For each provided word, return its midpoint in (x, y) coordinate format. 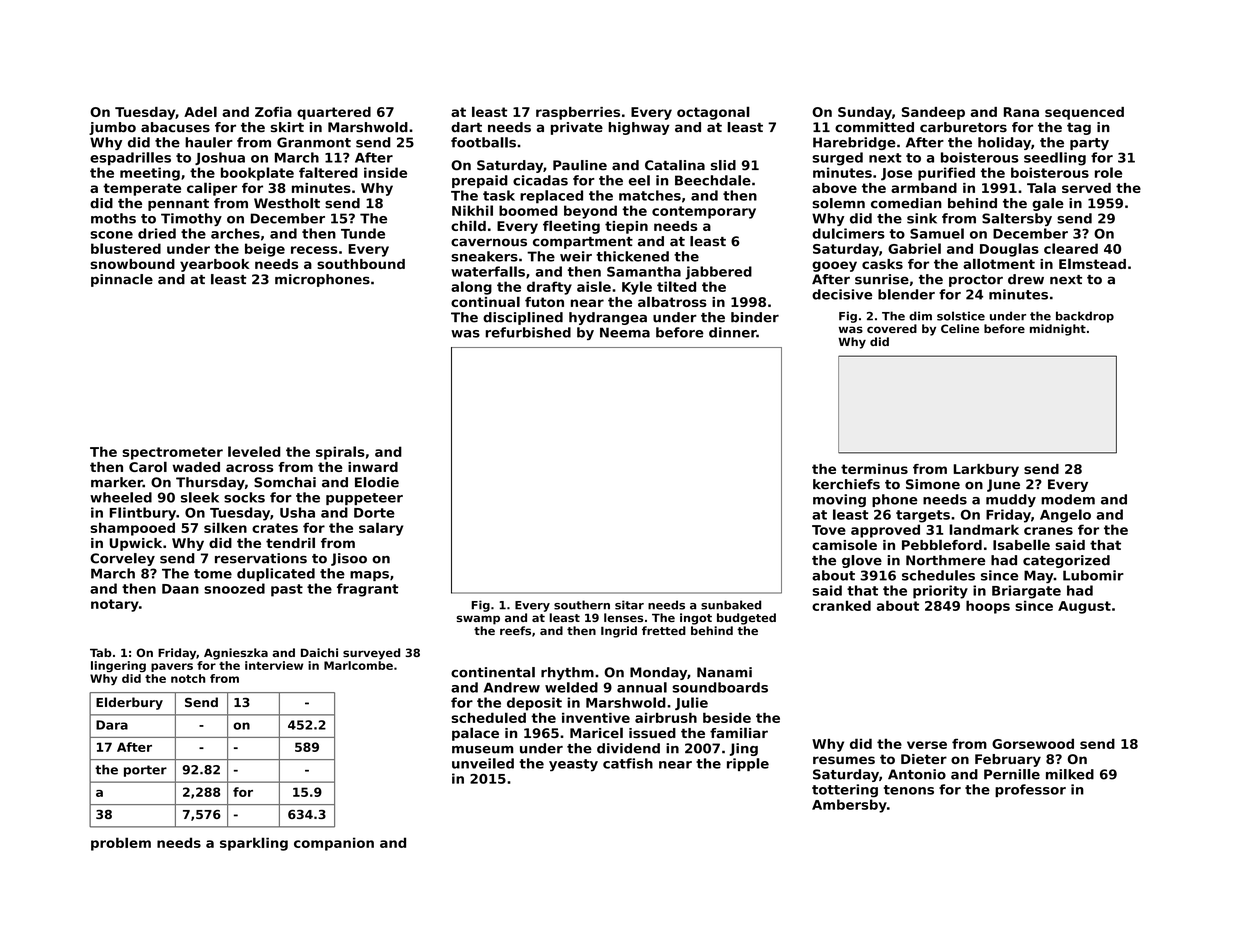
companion (334, 844)
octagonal (713, 113)
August (1084, 607)
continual (485, 301)
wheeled (121, 497)
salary (381, 529)
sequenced (1084, 113)
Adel (200, 111)
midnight (1058, 330)
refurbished (528, 332)
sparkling (254, 844)
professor (1030, 790)
